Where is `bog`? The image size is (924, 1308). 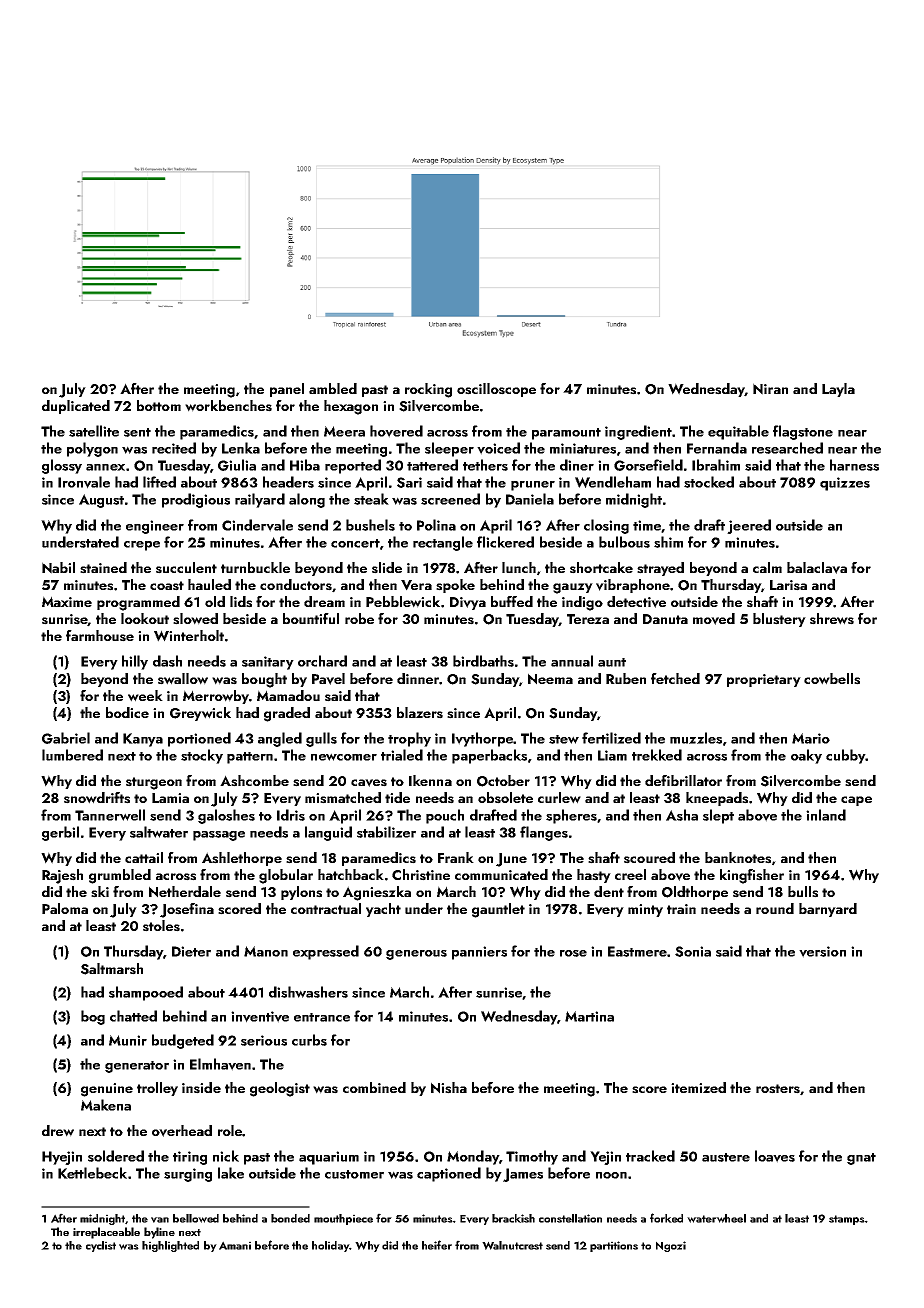
bog is located at coordinates (93, 1017).
